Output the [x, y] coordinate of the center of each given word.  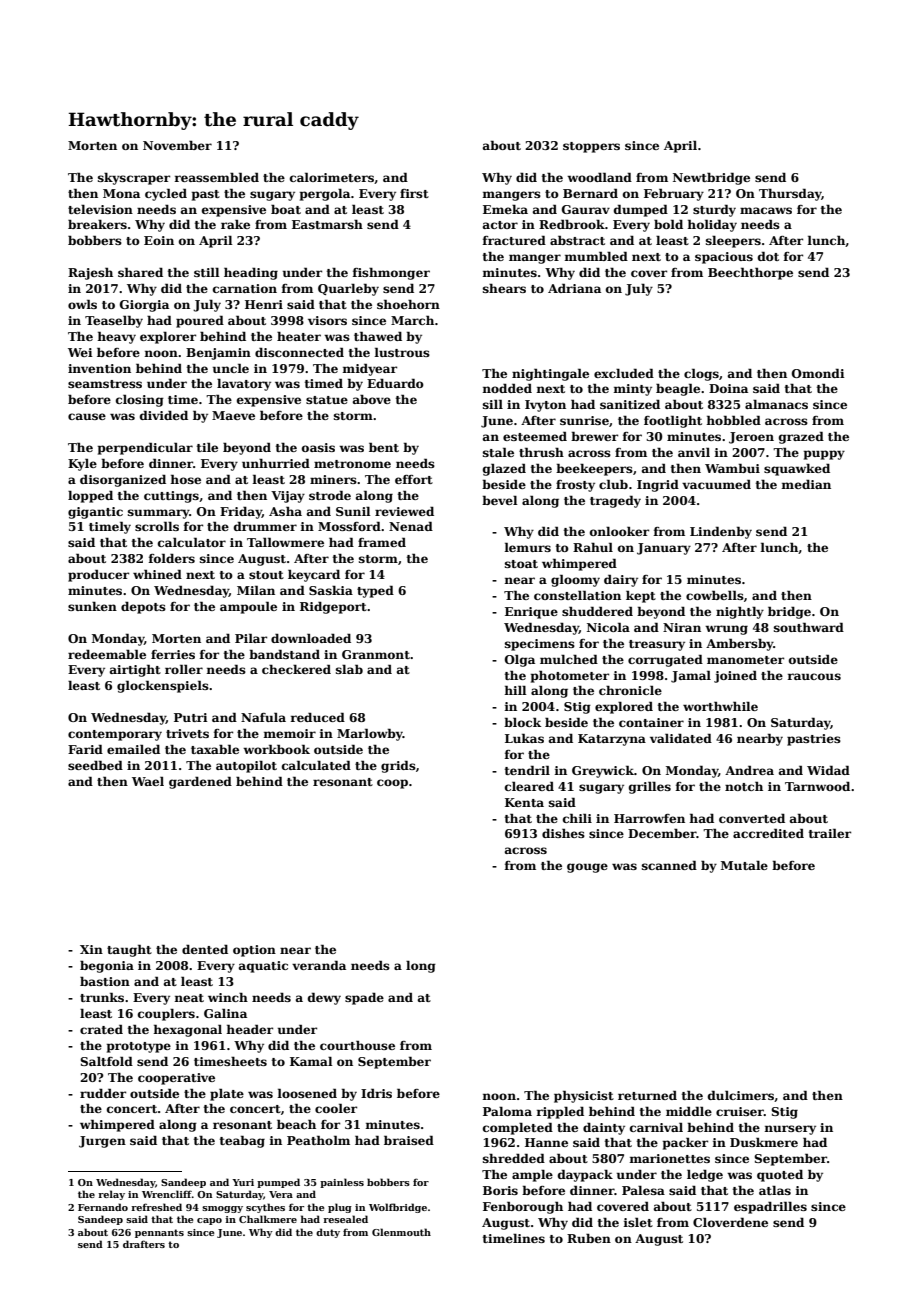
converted [752, 818]
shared [140, 272]
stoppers [591, 147]
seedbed [95, 765]
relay [111, 1195]
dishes [563, 833]
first [414, 193]
